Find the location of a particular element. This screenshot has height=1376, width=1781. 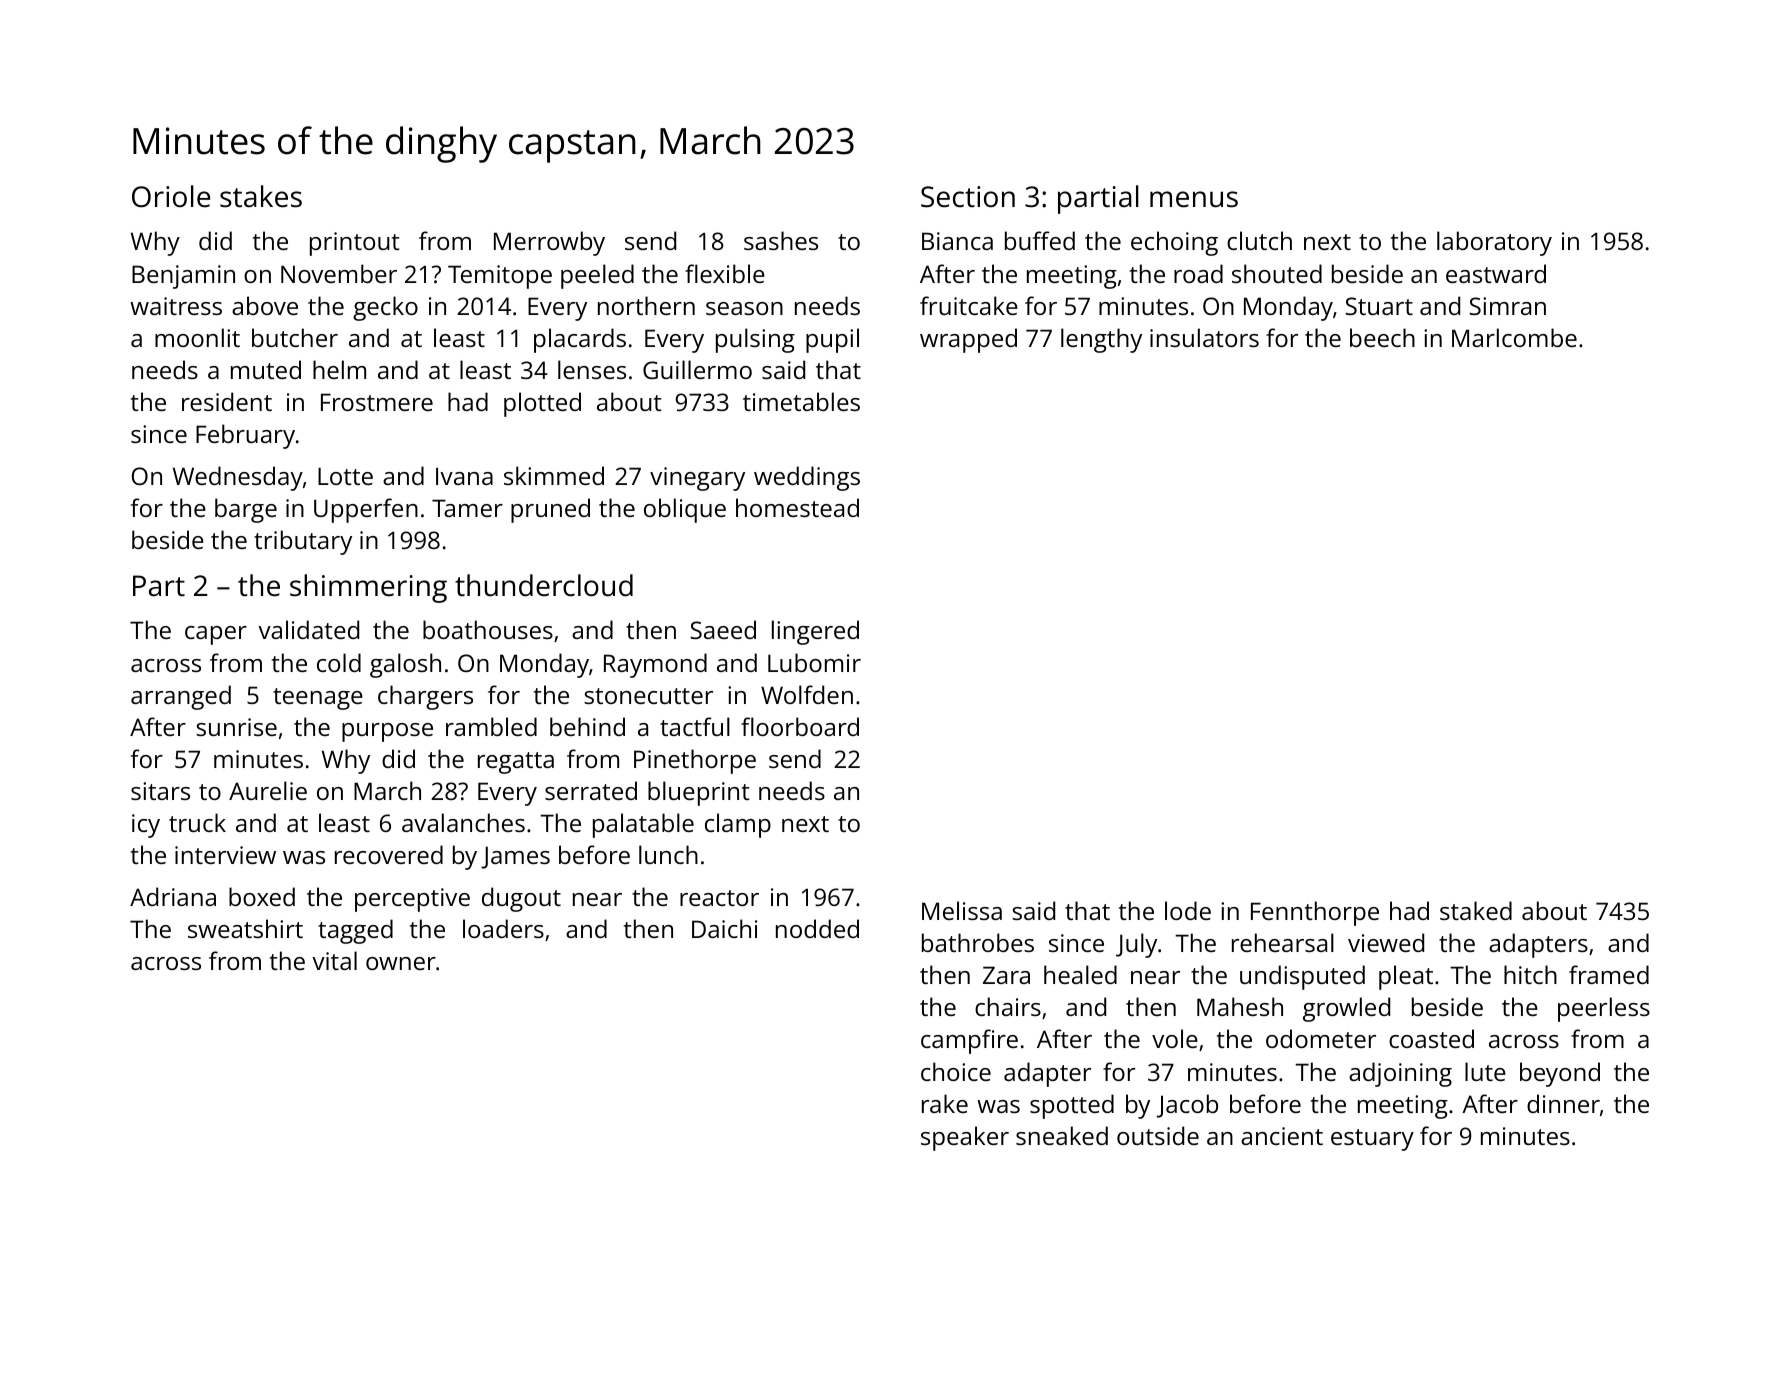

vital is located at coordinates (334, 960).
